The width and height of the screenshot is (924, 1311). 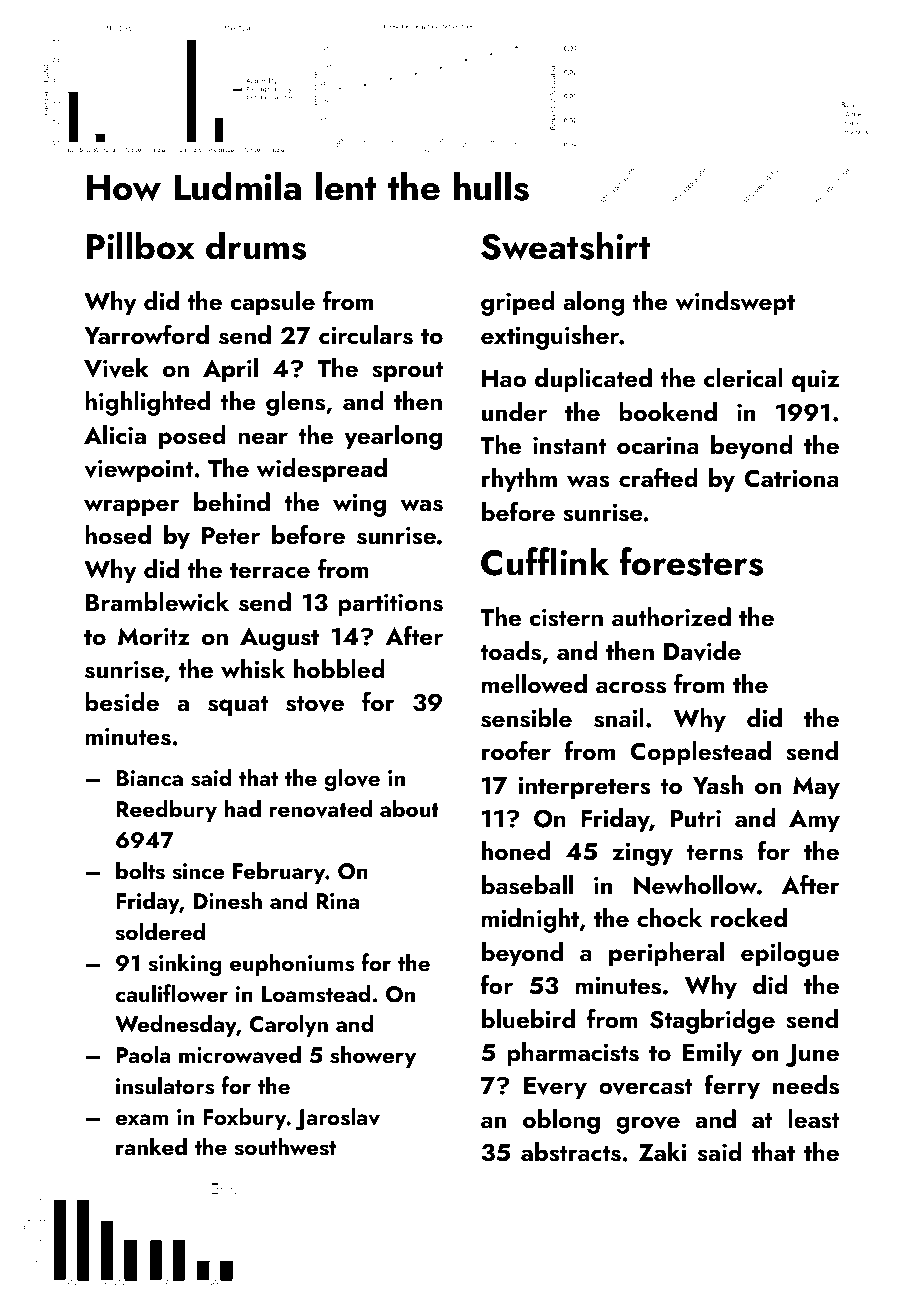 I want to click on Loamstead, so click(x=316, y=993).
